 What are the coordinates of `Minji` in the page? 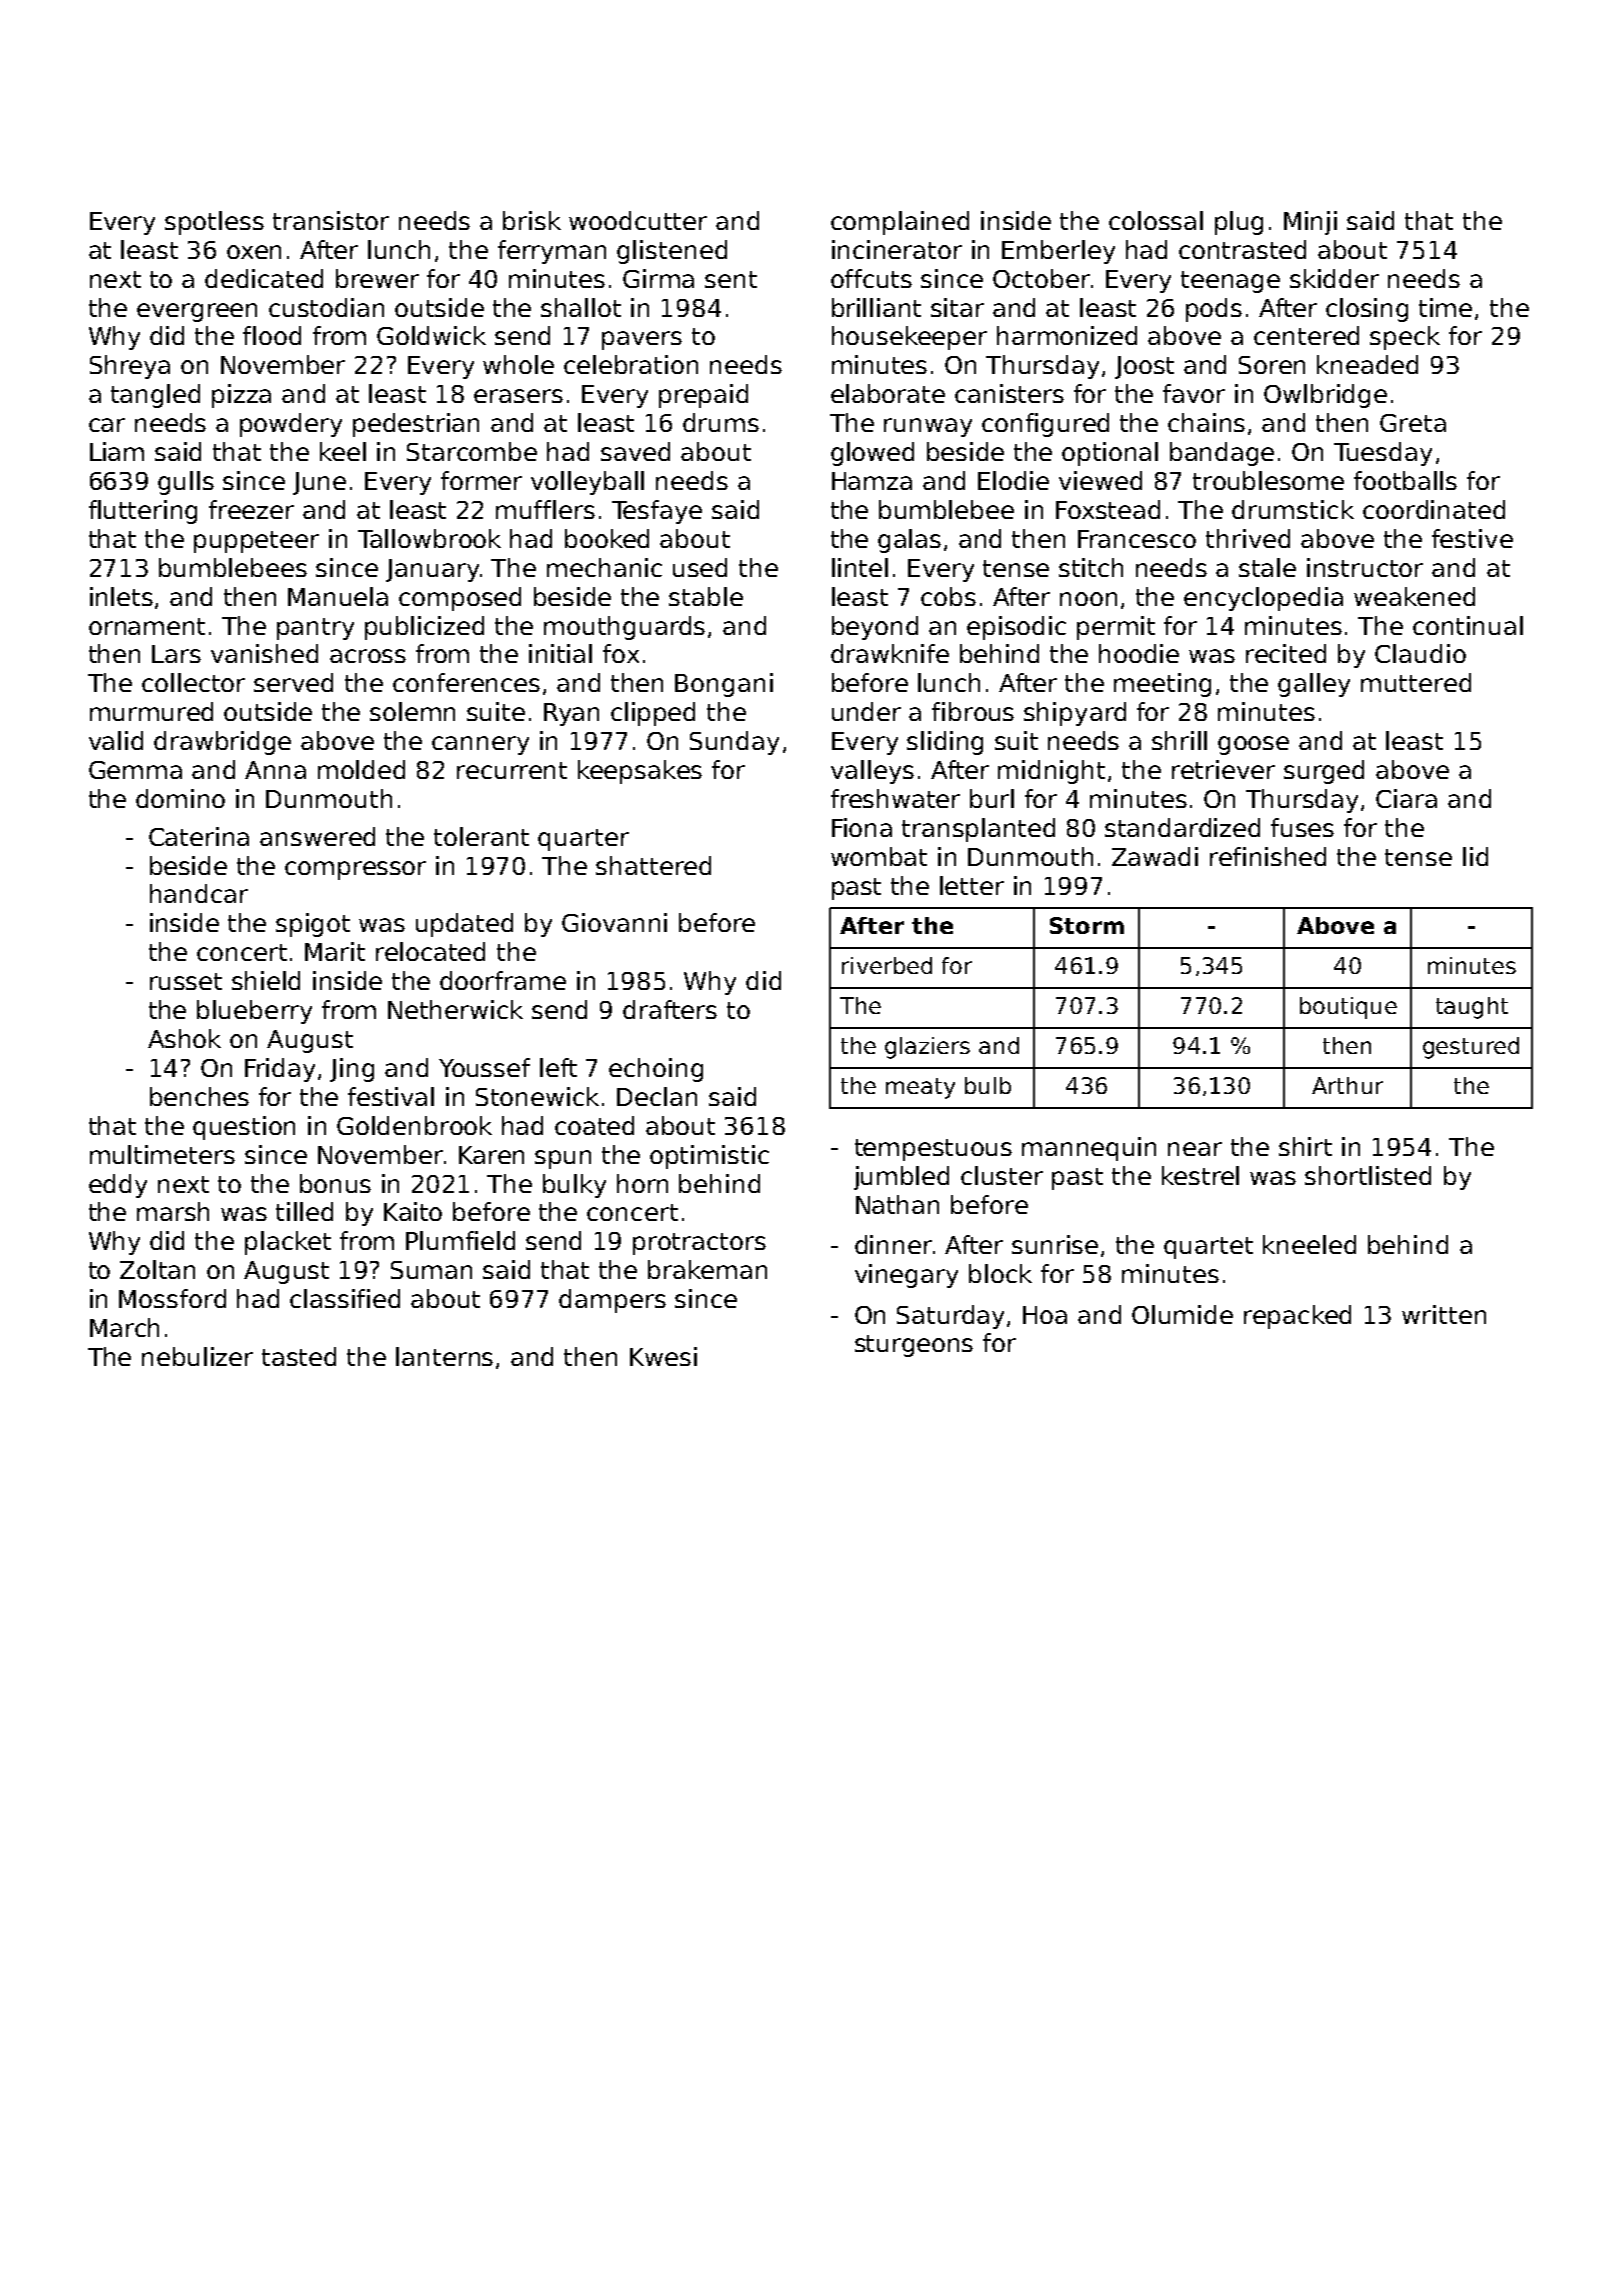 It's located at (1310, 223).
